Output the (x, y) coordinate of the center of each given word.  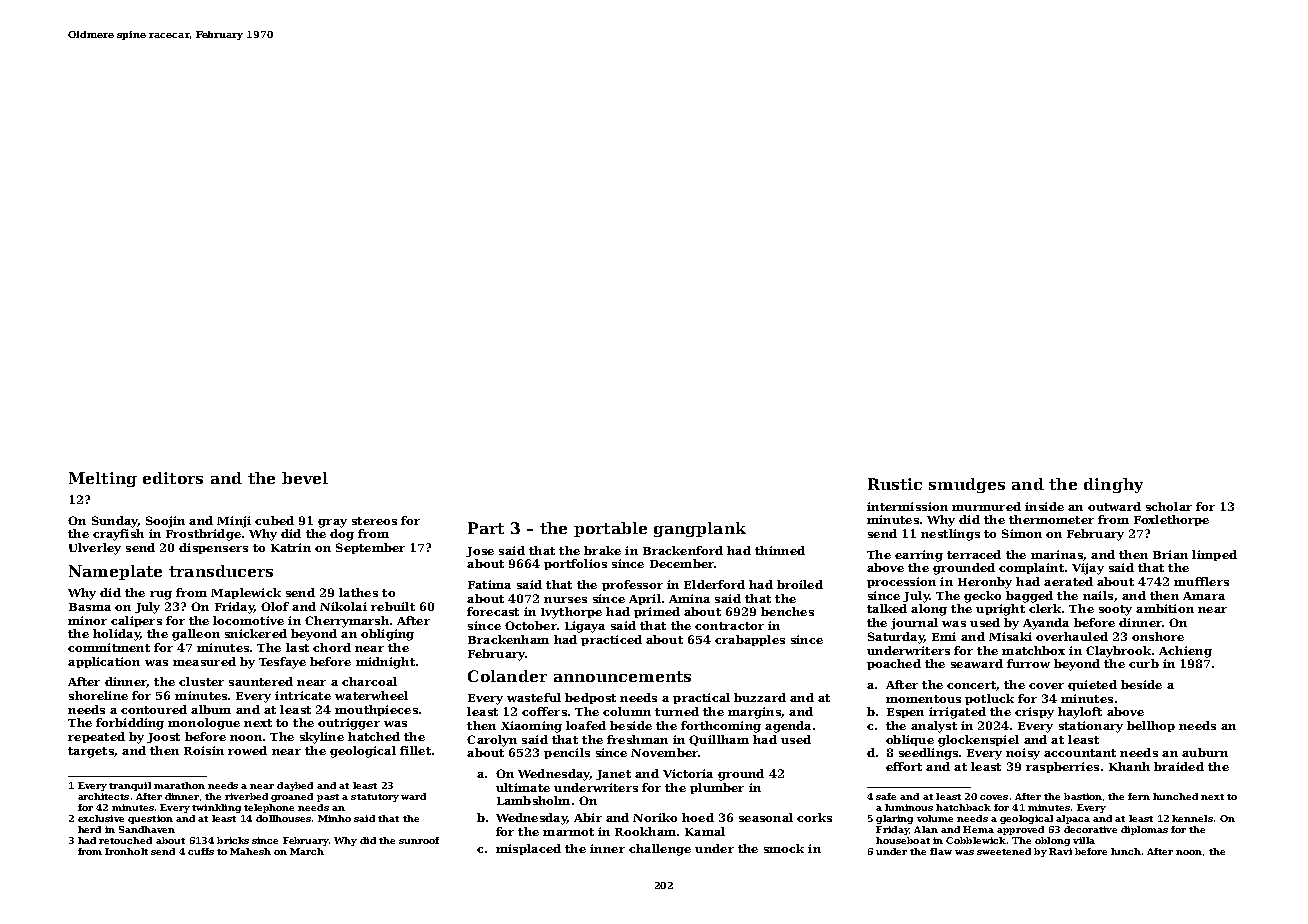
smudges (967, 485)
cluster (201, 681)
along (929, 610)
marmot (568, 832)
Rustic (895, 484)
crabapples (750, 640)
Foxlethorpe (1171, 520)
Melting (103, 479)
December (682, 563)
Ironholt (126, 851)
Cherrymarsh (347, 622)
